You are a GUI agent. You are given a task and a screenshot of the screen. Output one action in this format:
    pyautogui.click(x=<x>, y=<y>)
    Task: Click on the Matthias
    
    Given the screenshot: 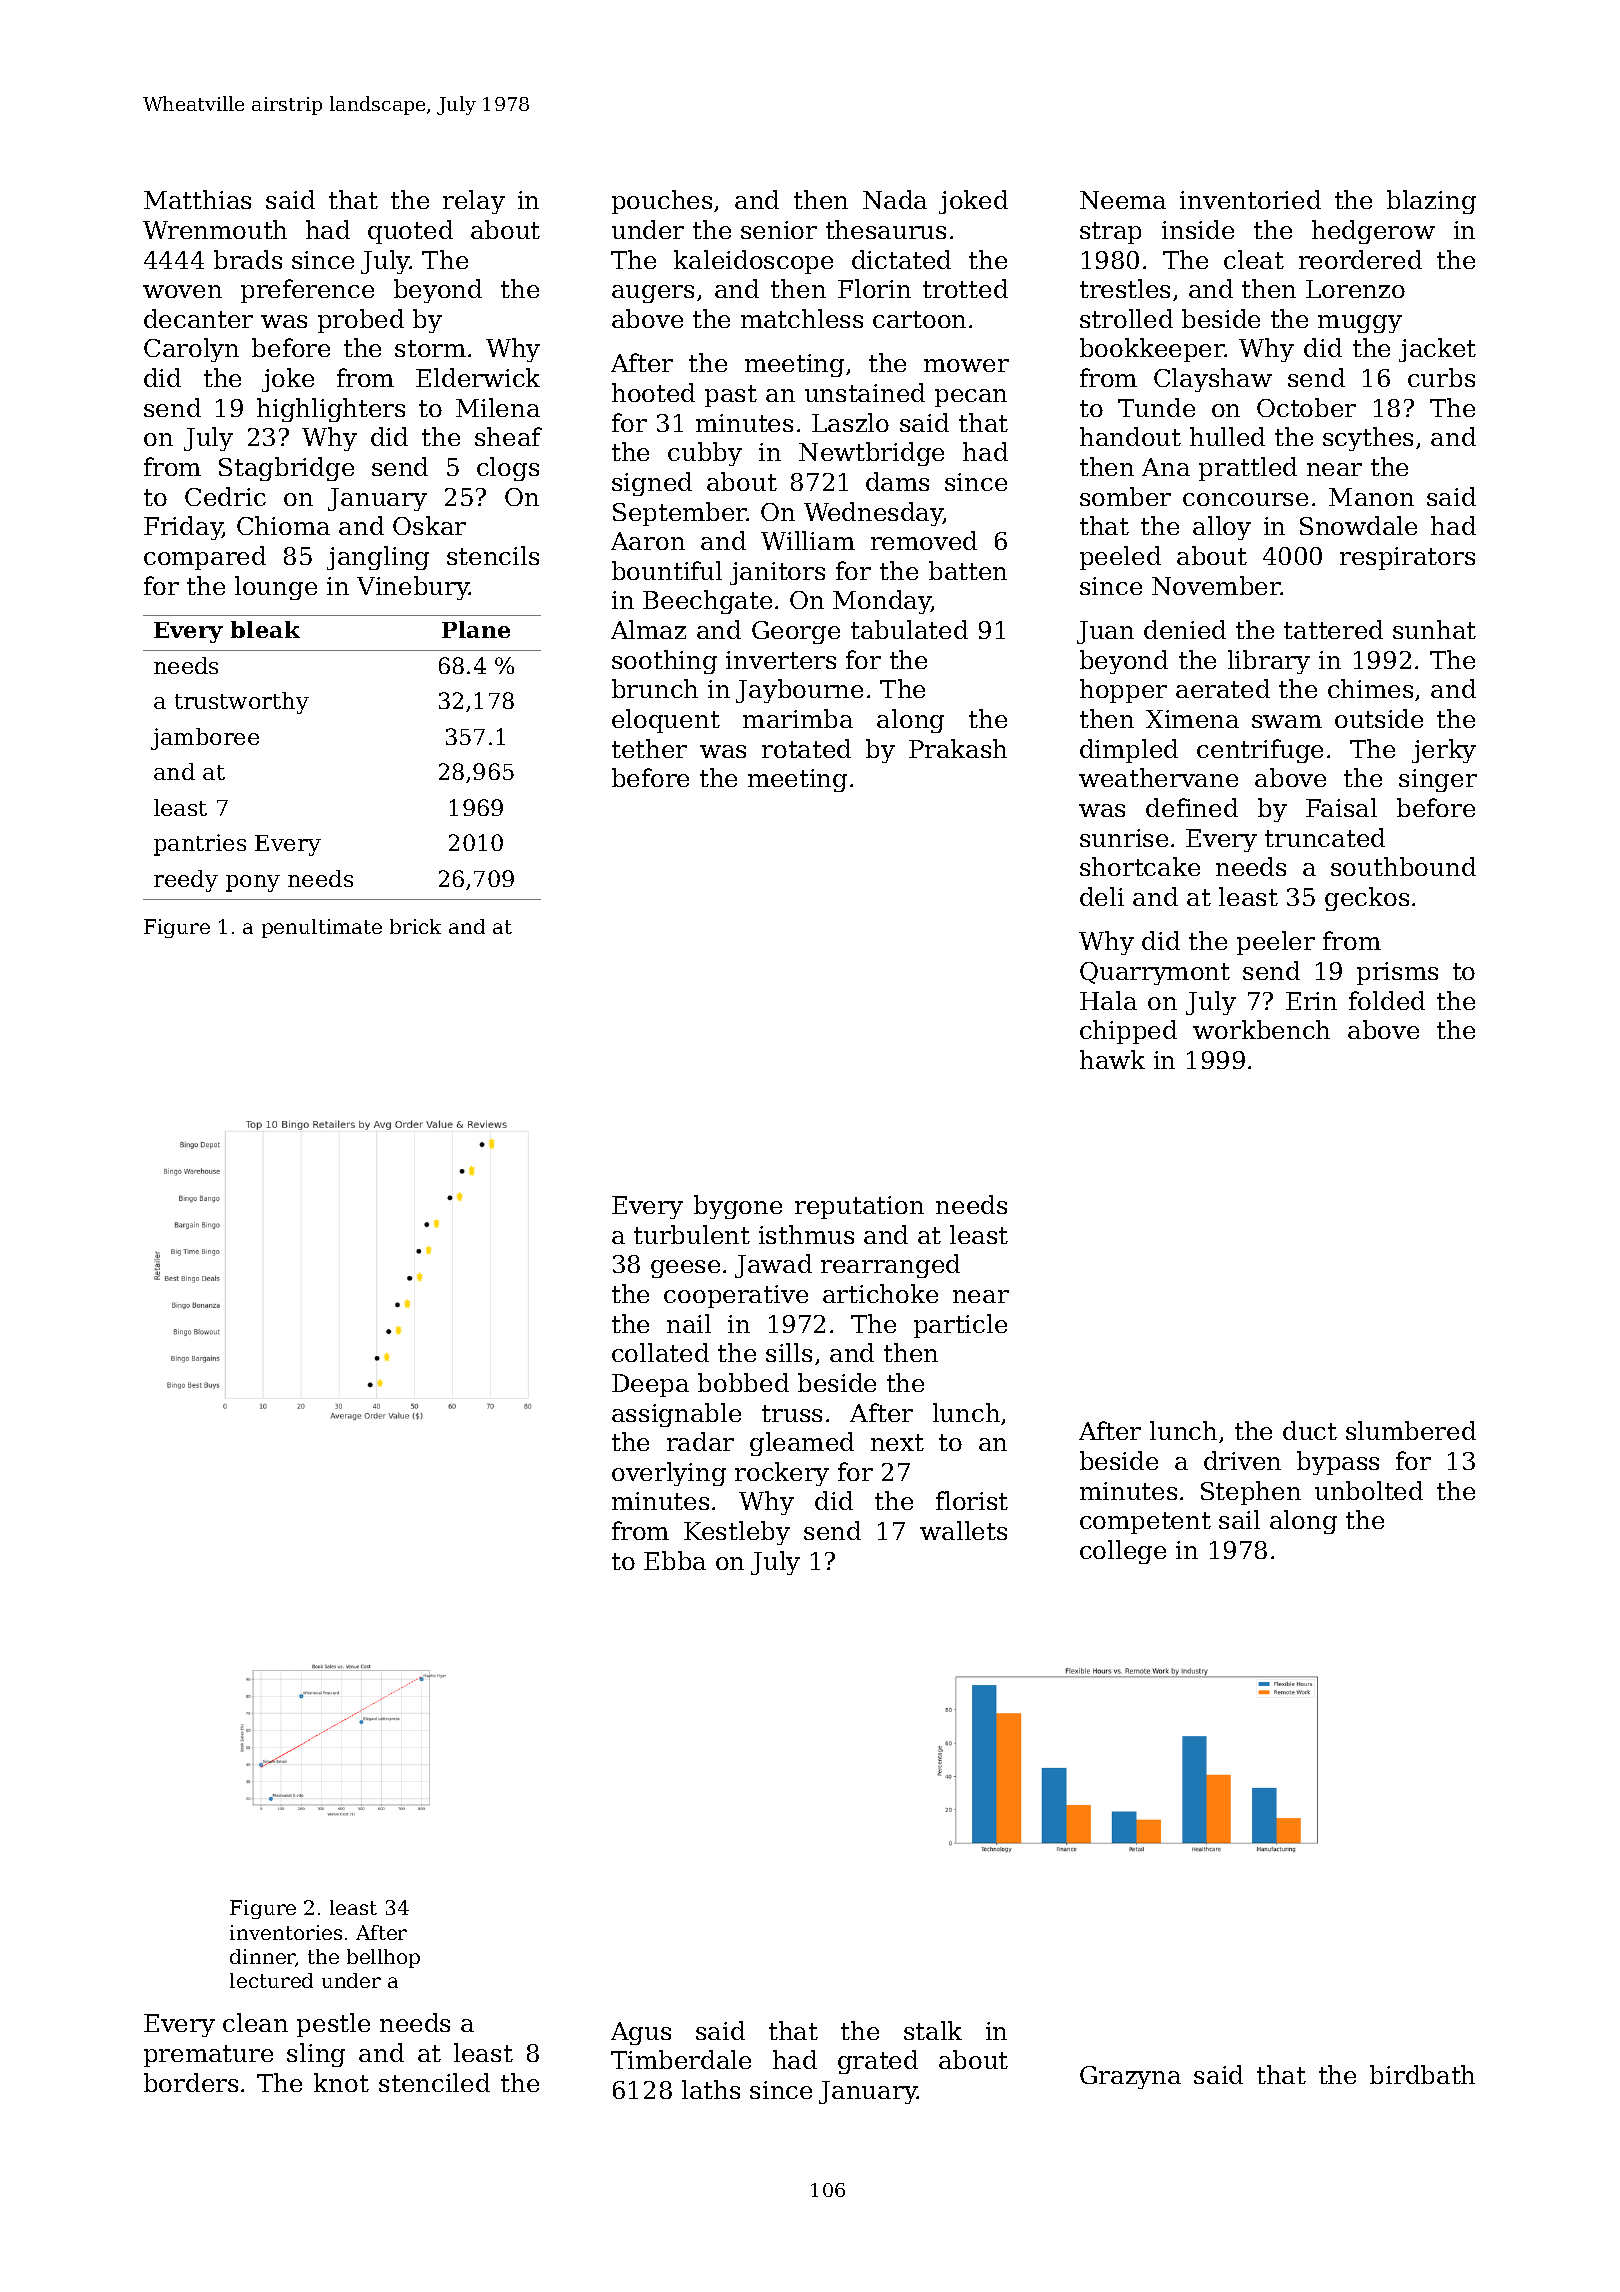 What is the action you would take?
    pyautogui.click(x=197, y=199)
